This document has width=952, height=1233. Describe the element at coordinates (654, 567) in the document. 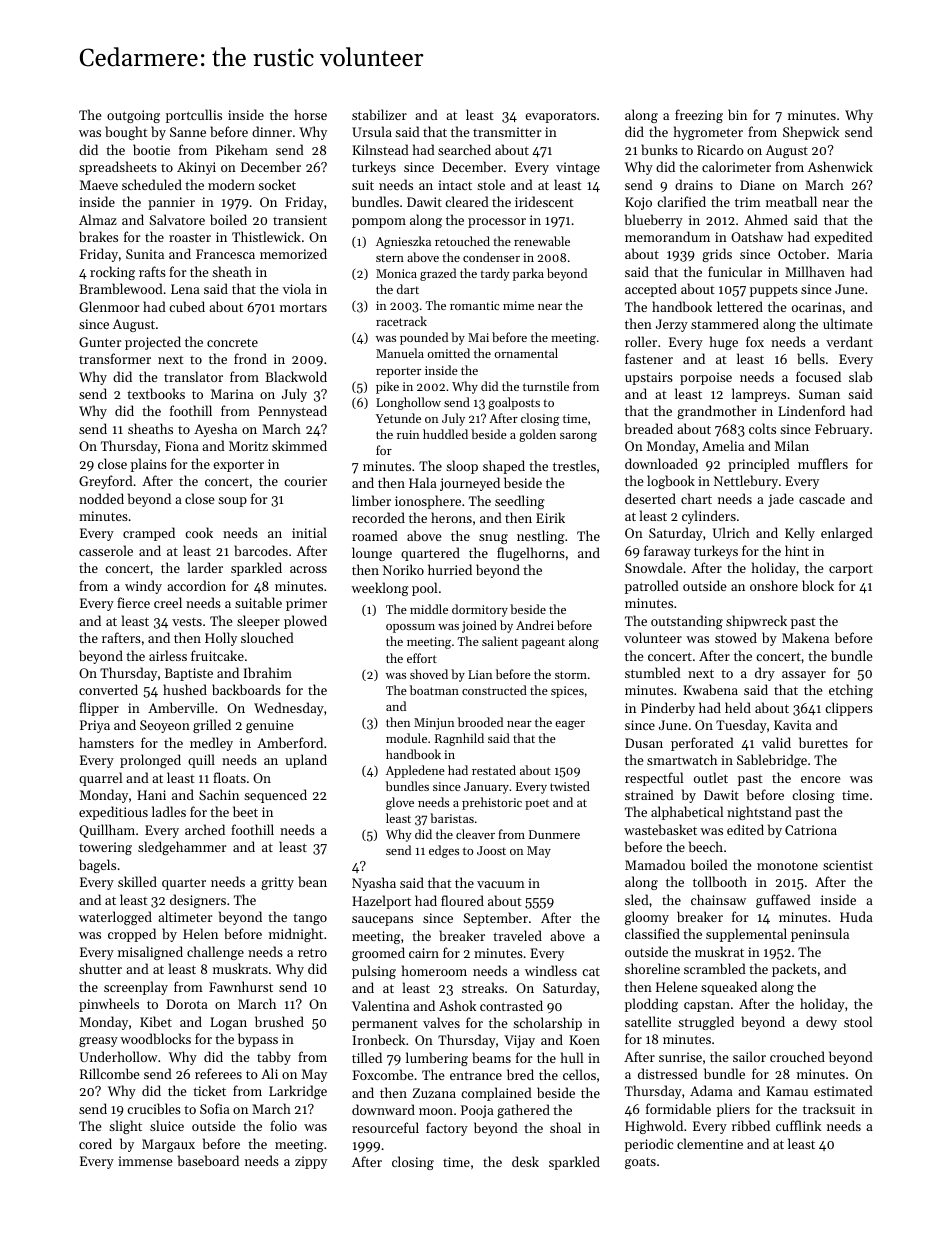

I see `Snowdale` at that location.
